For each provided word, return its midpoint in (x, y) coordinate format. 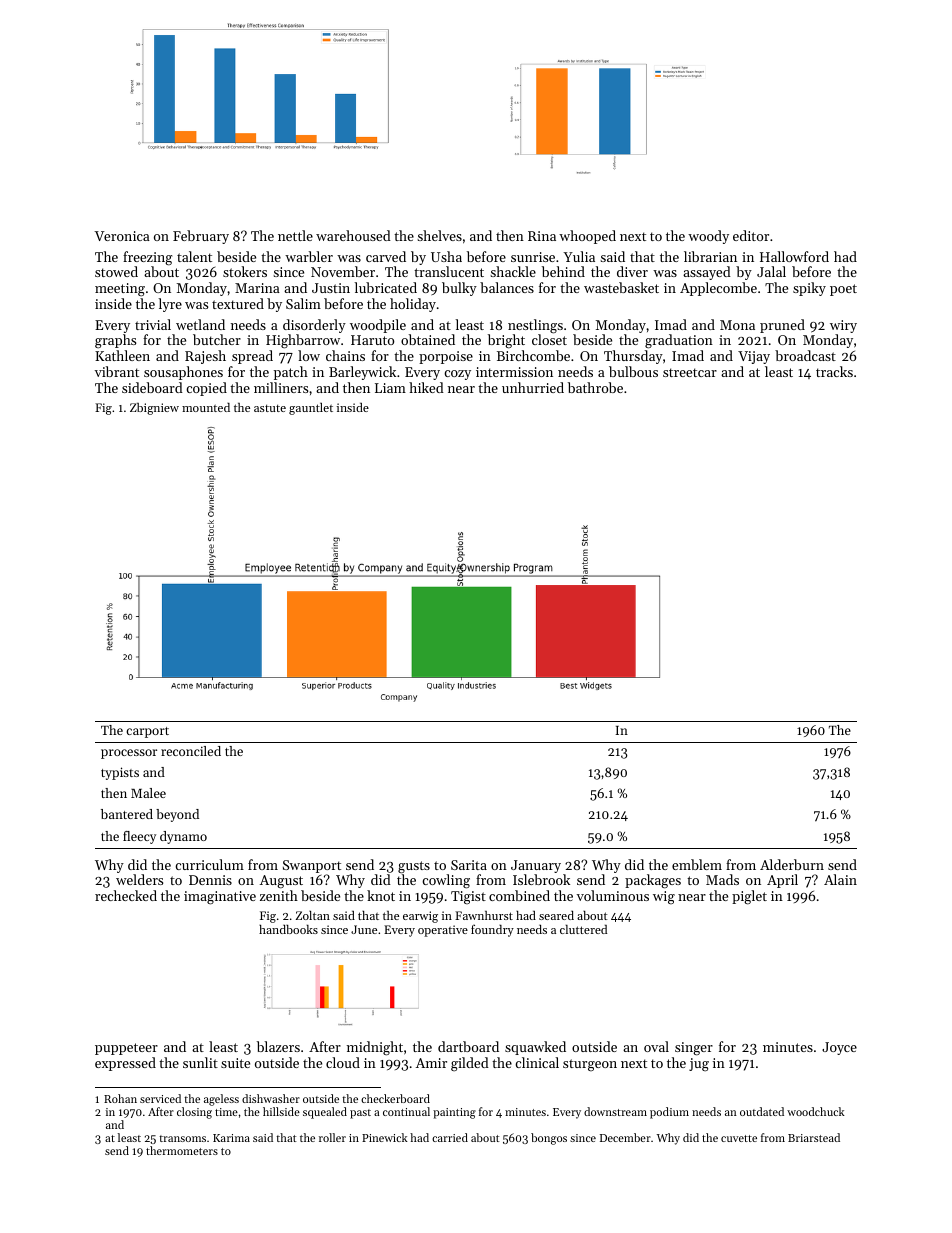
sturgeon (590, 1065)
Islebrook (541, 879)
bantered (127, 814)
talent (194, 256)
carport (147, 732)
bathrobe (595, 387)
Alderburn (792, 864)
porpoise (446, 357)
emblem (697, 864)
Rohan (120, 1098)
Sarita (469, 865)
